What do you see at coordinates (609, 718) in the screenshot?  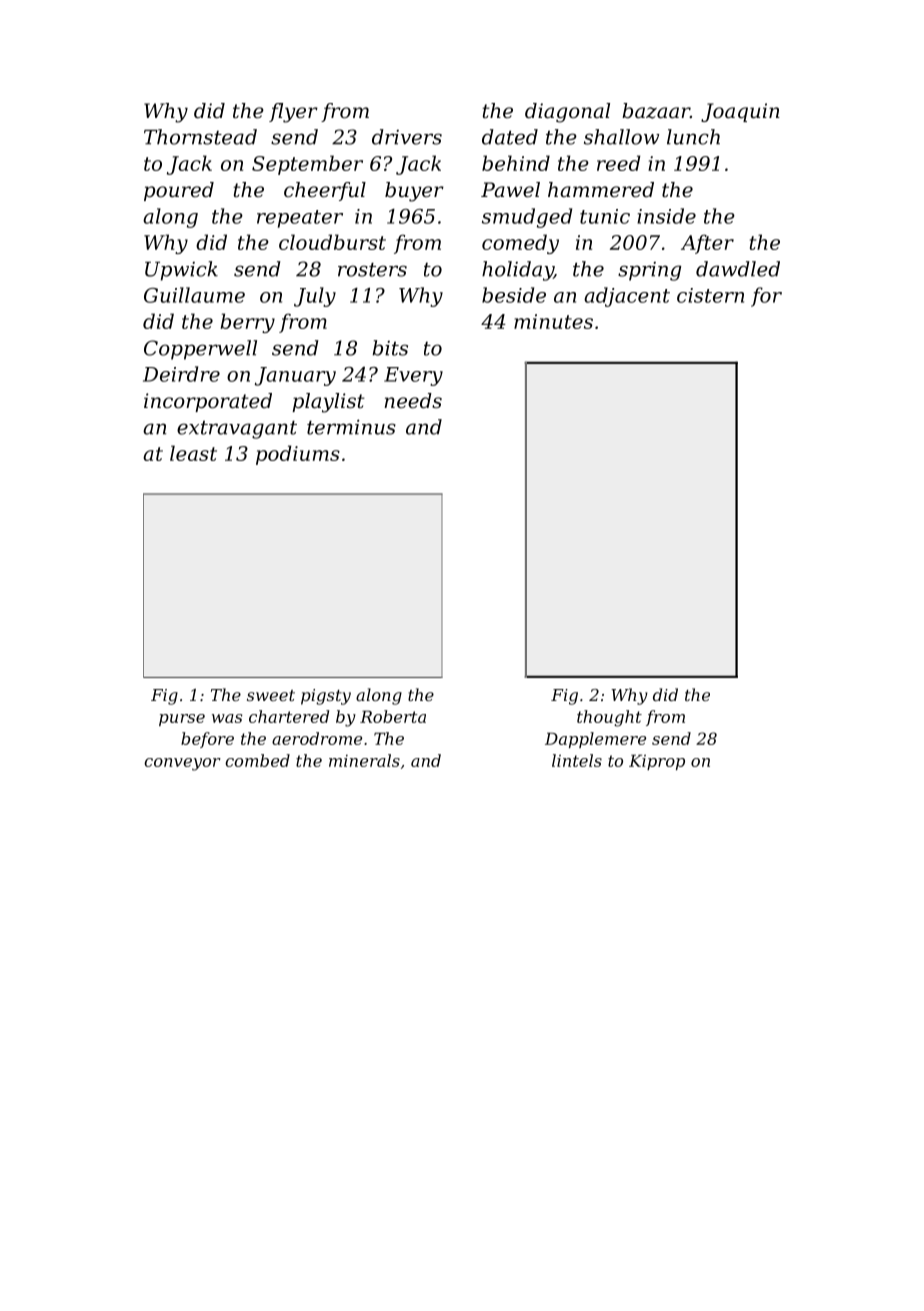 I see `thought` at bounding box center [609, 718].
